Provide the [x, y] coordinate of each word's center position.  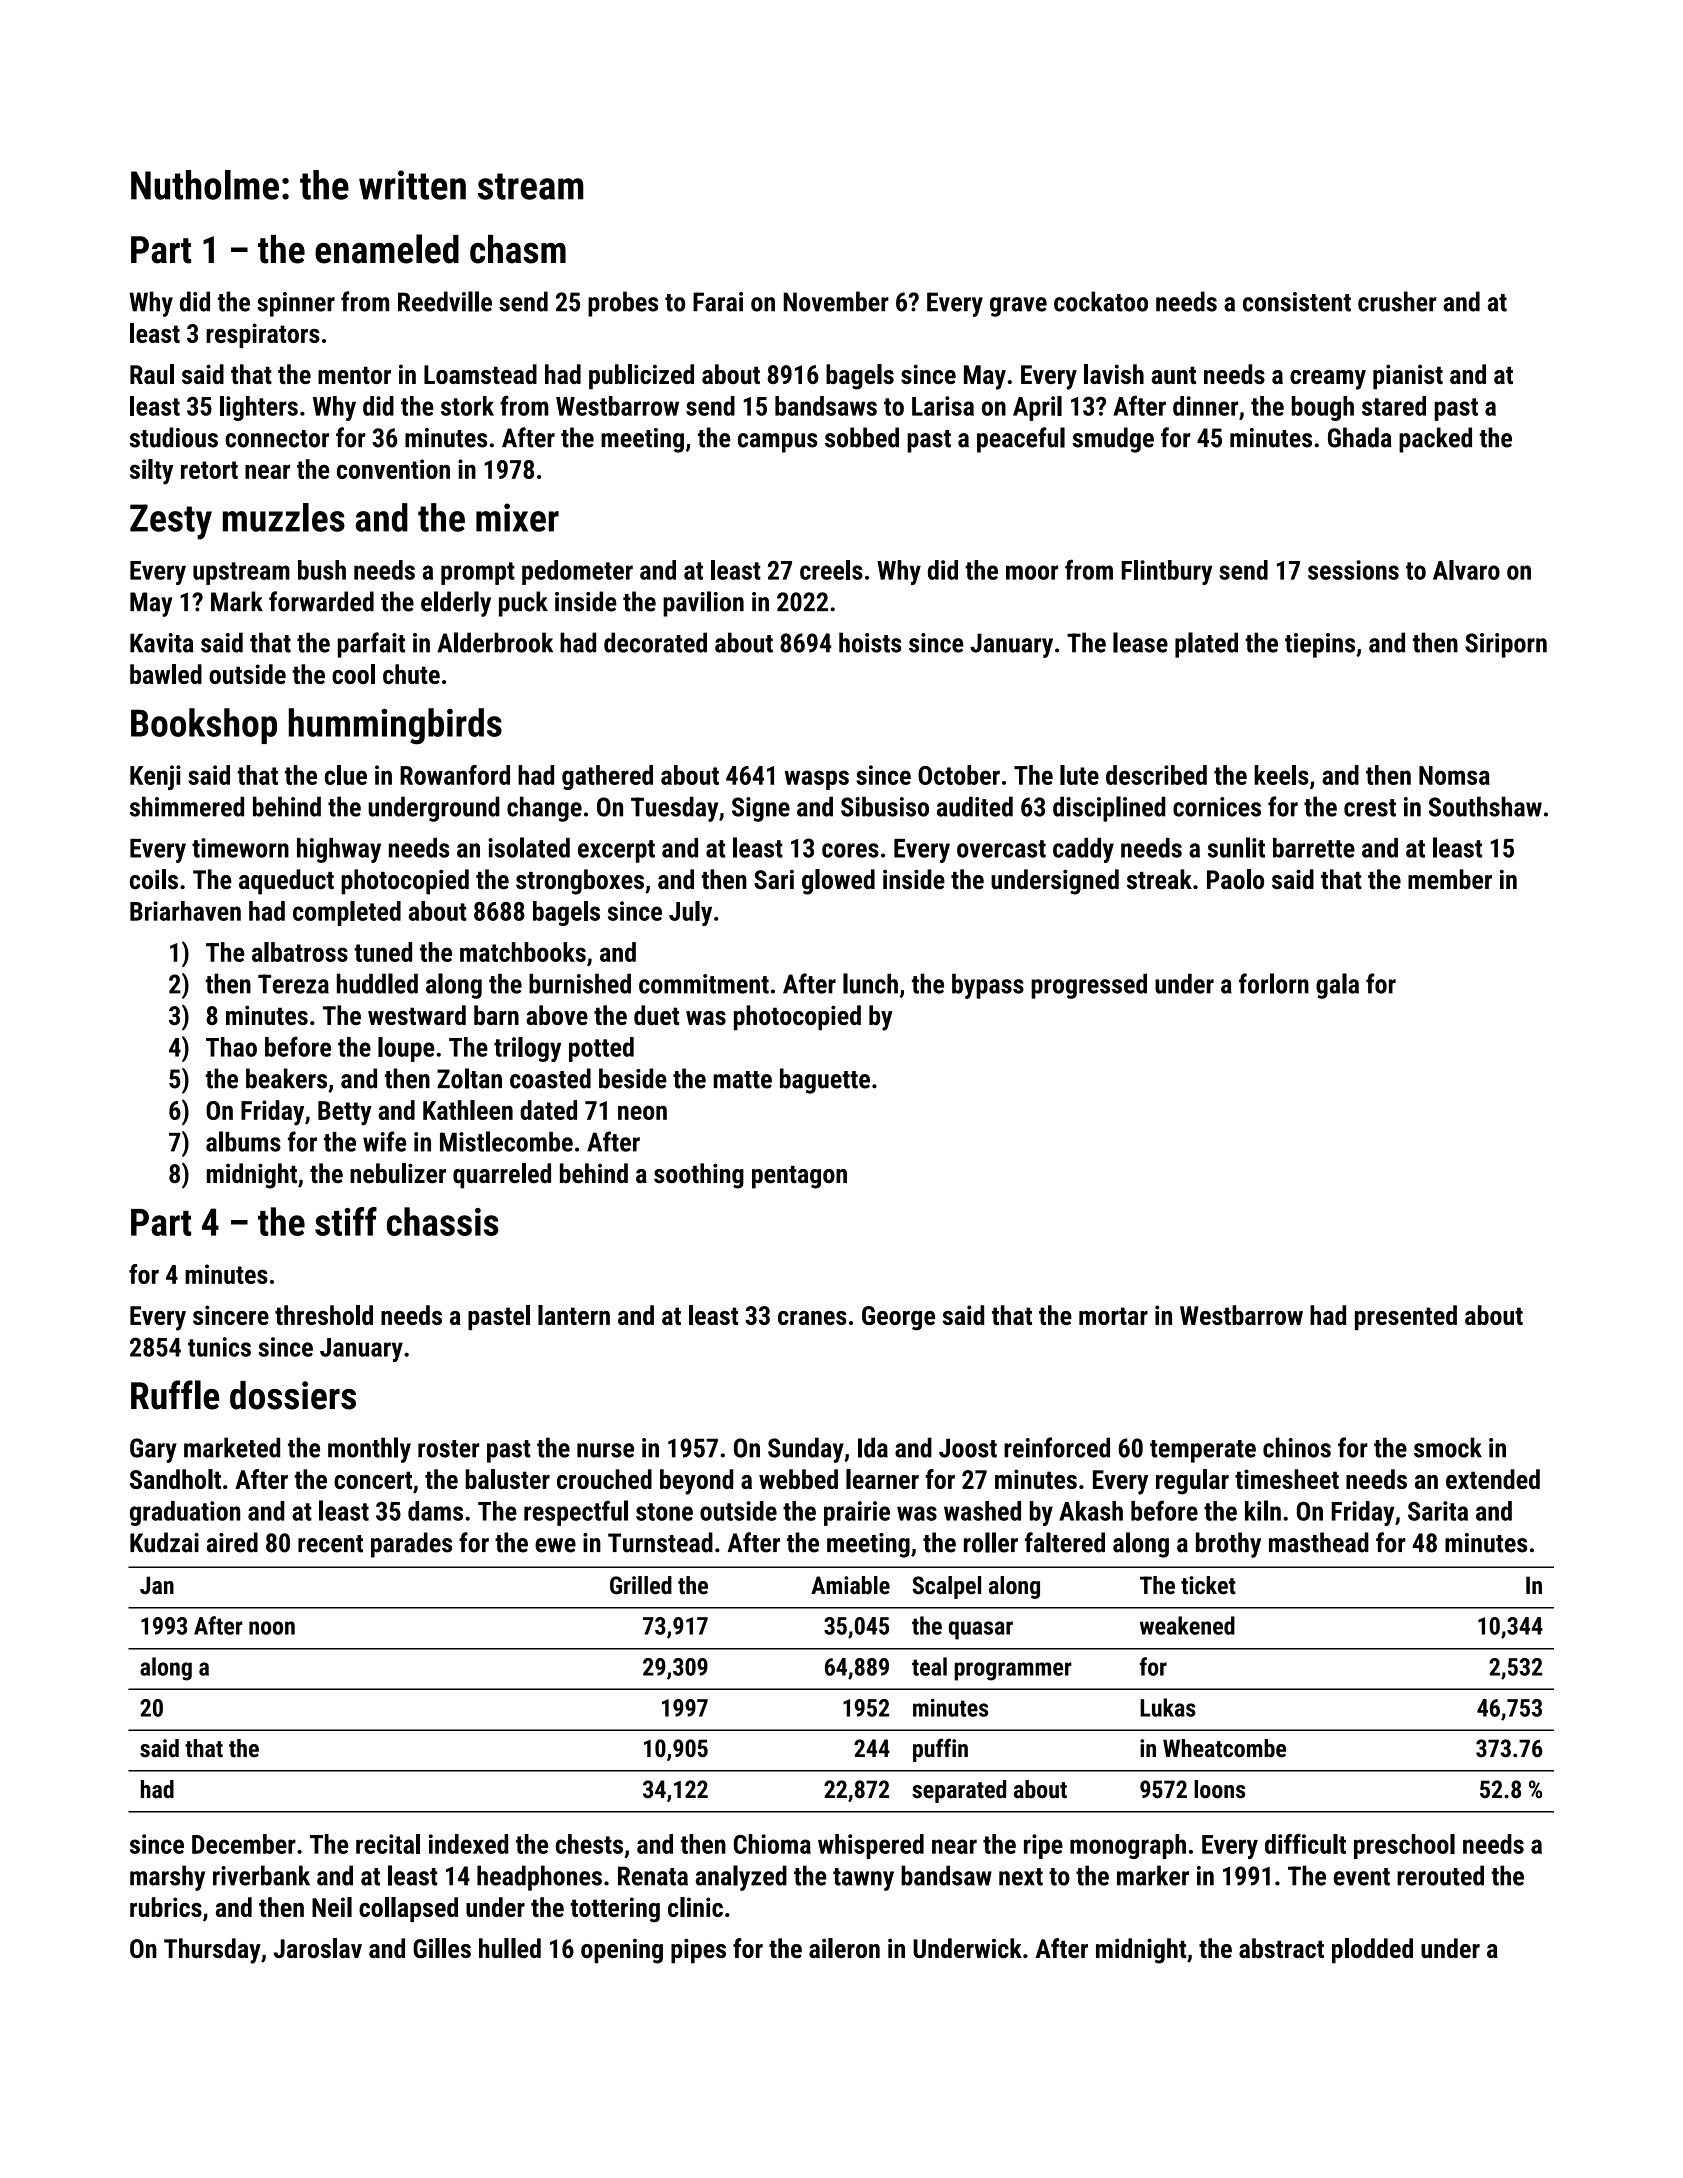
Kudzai [164, 1542]
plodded [1372, 1951]
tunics [219, 1347]
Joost [968, 1448]
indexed [468, 1844]
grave [1018, 307]
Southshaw [1485, 806]
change [544, 809]
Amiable [850, 1585]
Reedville [445, 301]
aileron [844, 1948]
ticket [1208, 1585]
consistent [1297, 302]
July [690, 913]
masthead [1319, 1542]
